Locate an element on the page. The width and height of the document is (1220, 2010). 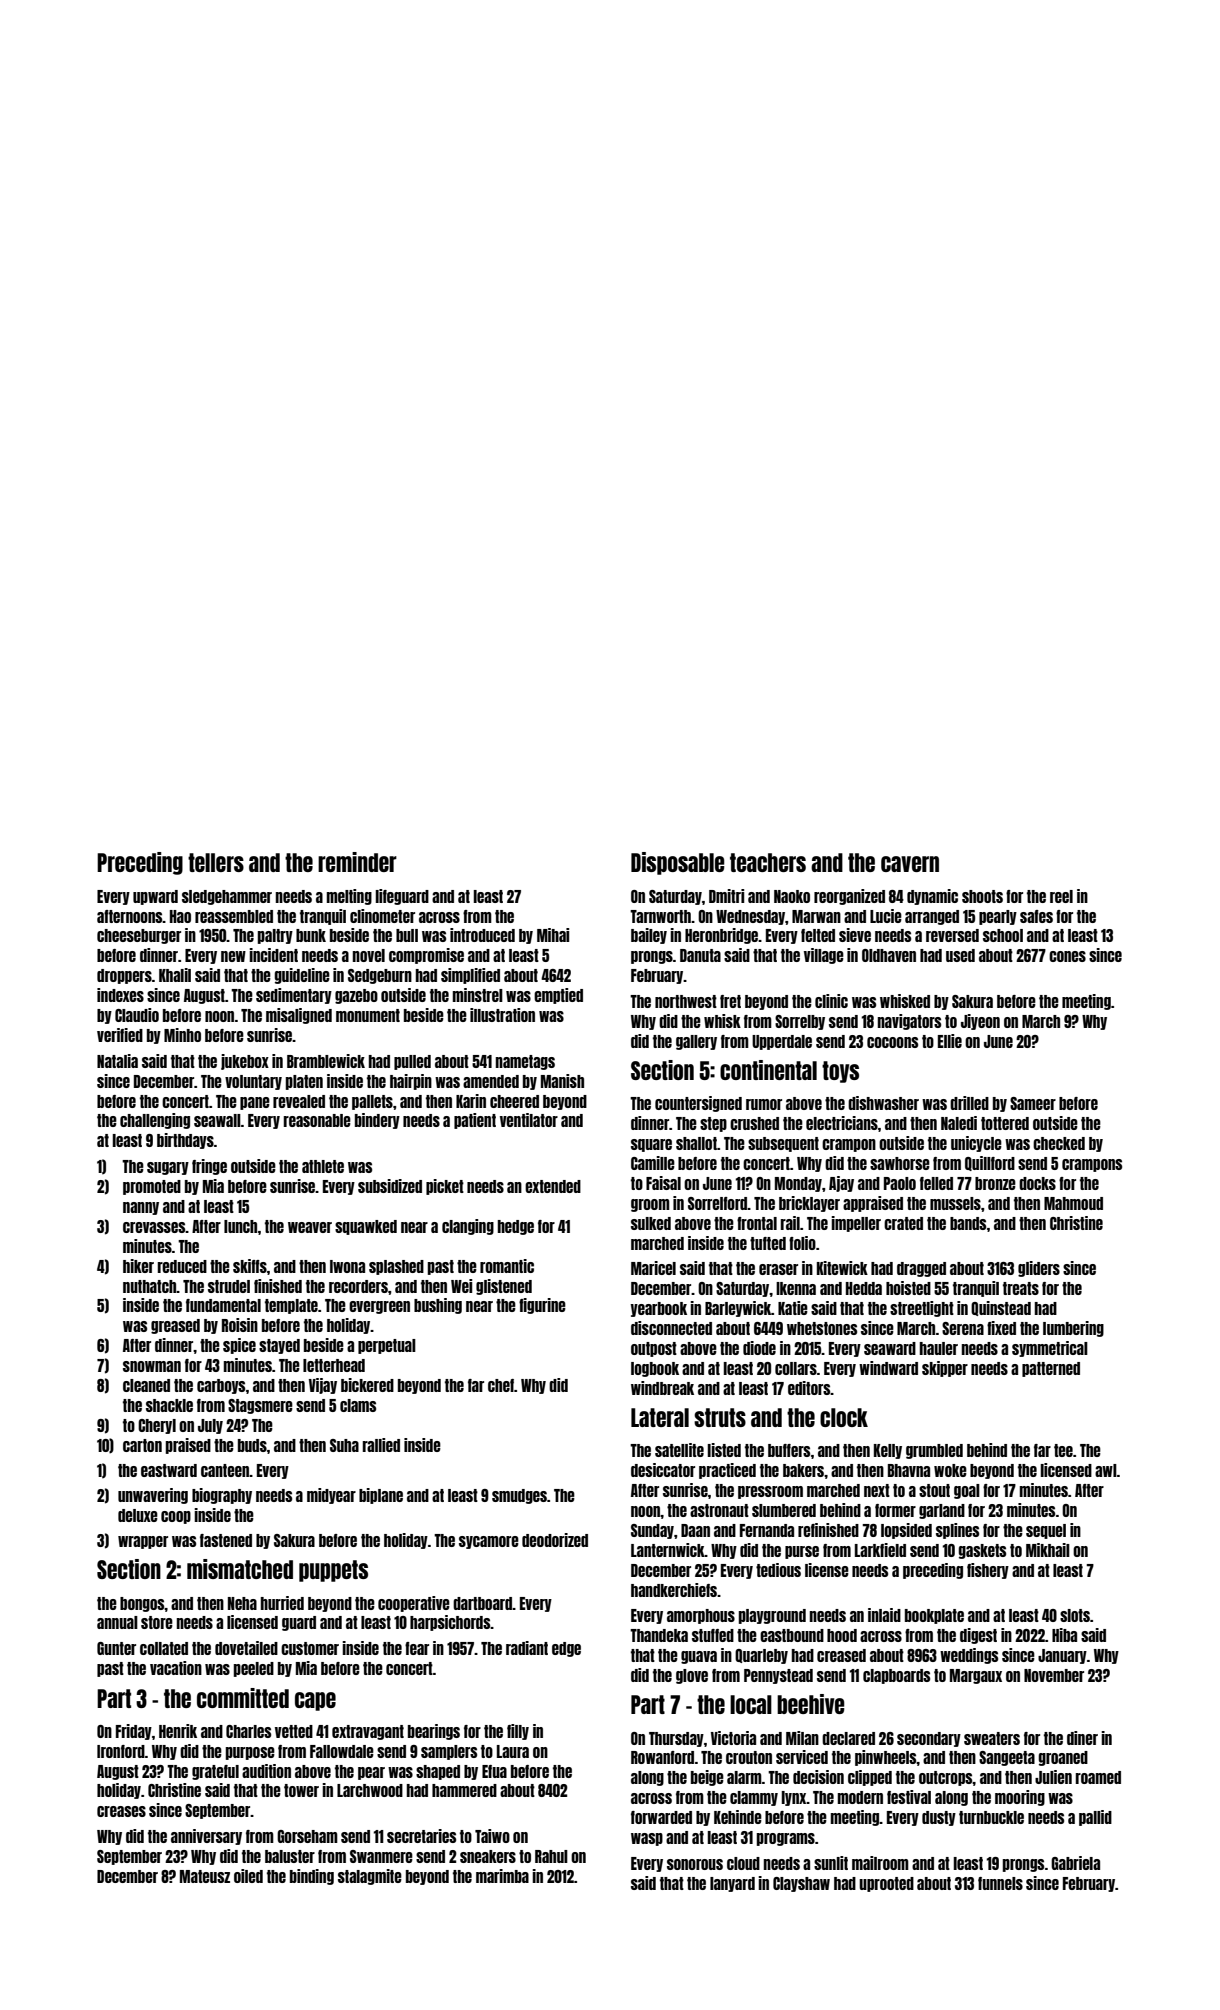
lopsided is located at coordinates (906, 1531).
